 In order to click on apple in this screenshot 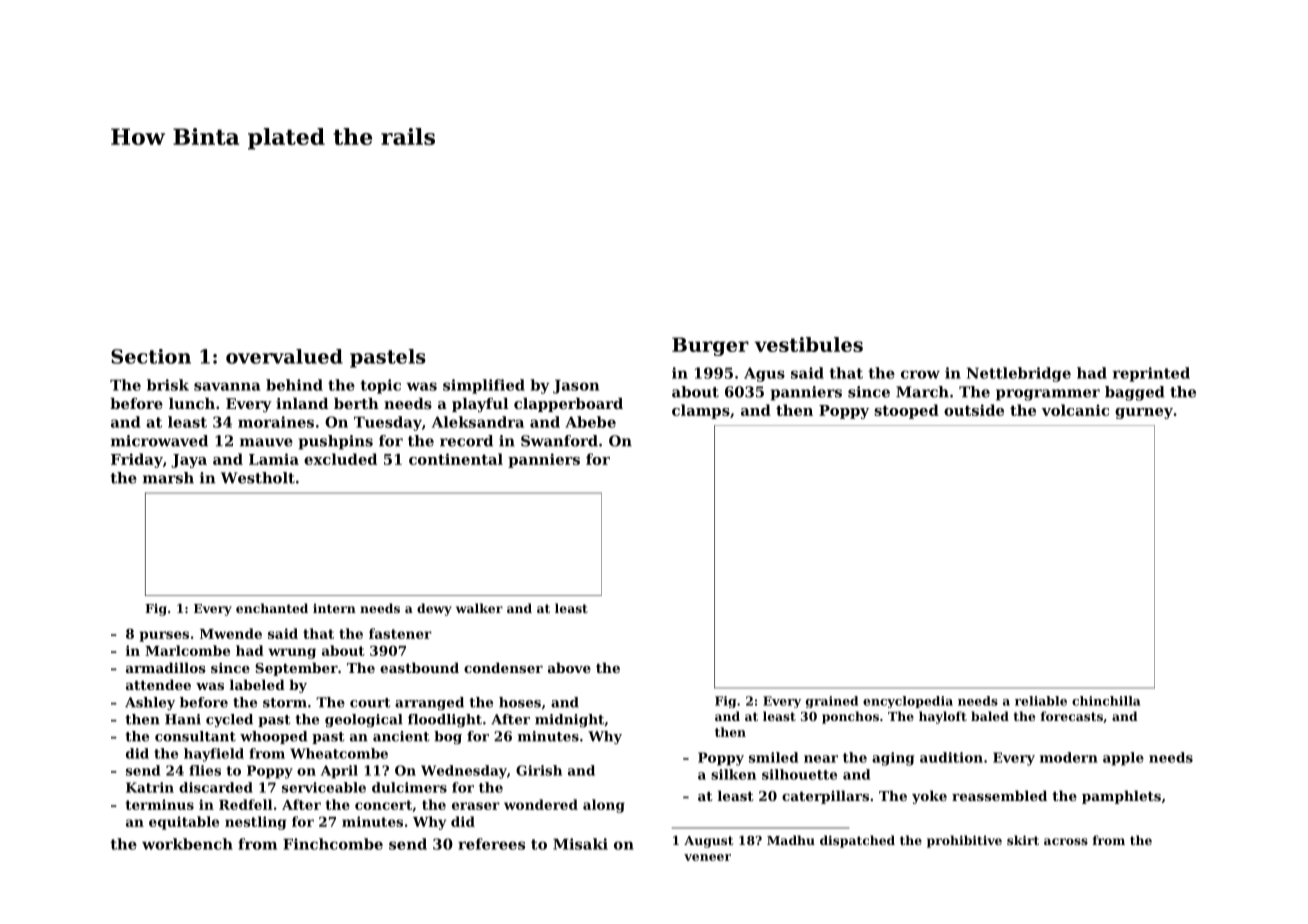, I will do `click(1123, 759)`.
